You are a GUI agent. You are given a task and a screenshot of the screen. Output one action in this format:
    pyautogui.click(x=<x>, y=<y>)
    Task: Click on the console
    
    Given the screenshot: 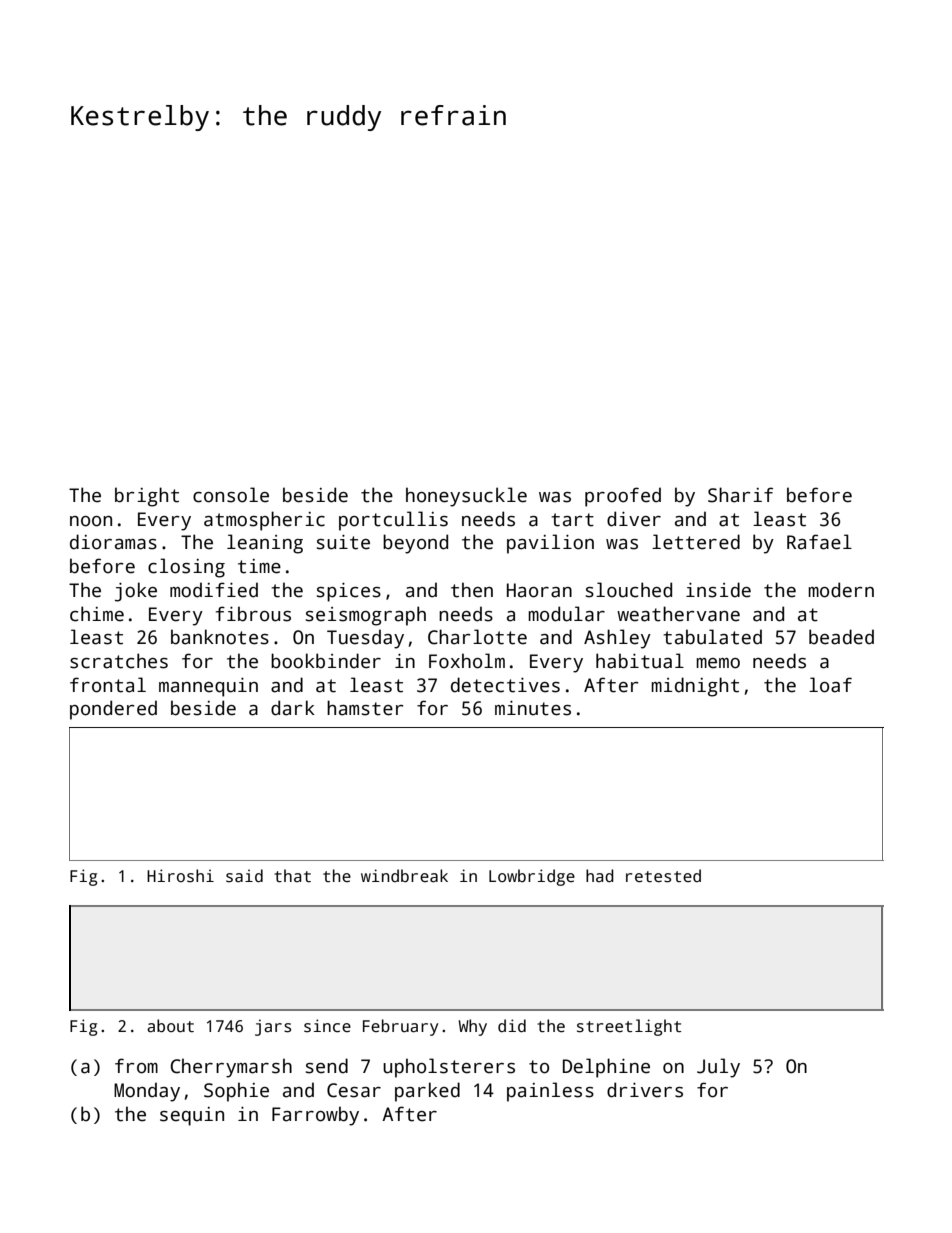 What is the action you would take?
    pyautogui.click(x=231, y=495)
